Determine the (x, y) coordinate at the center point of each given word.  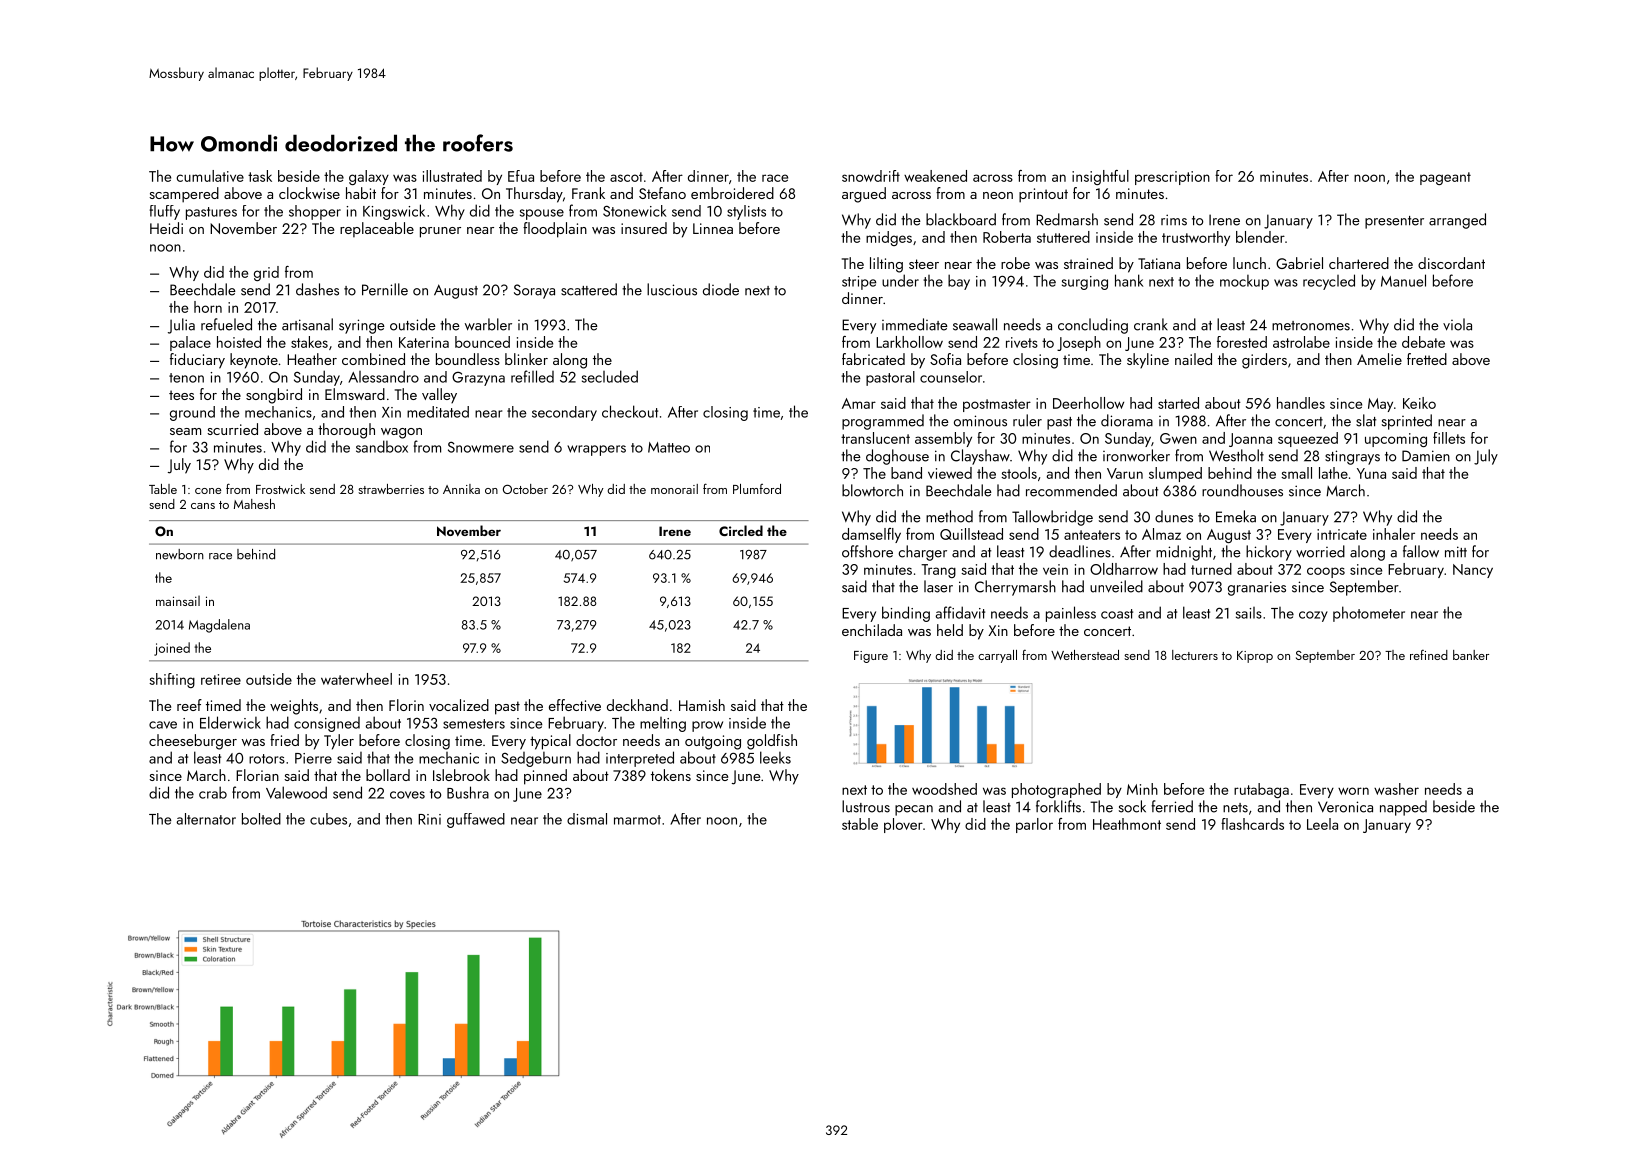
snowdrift (871, 176)
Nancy (1473, 571)
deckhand (637, 705)
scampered (184, 195)
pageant (1445, 178)
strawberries (391, 489)
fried (284, 740)
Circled (741, 530)
